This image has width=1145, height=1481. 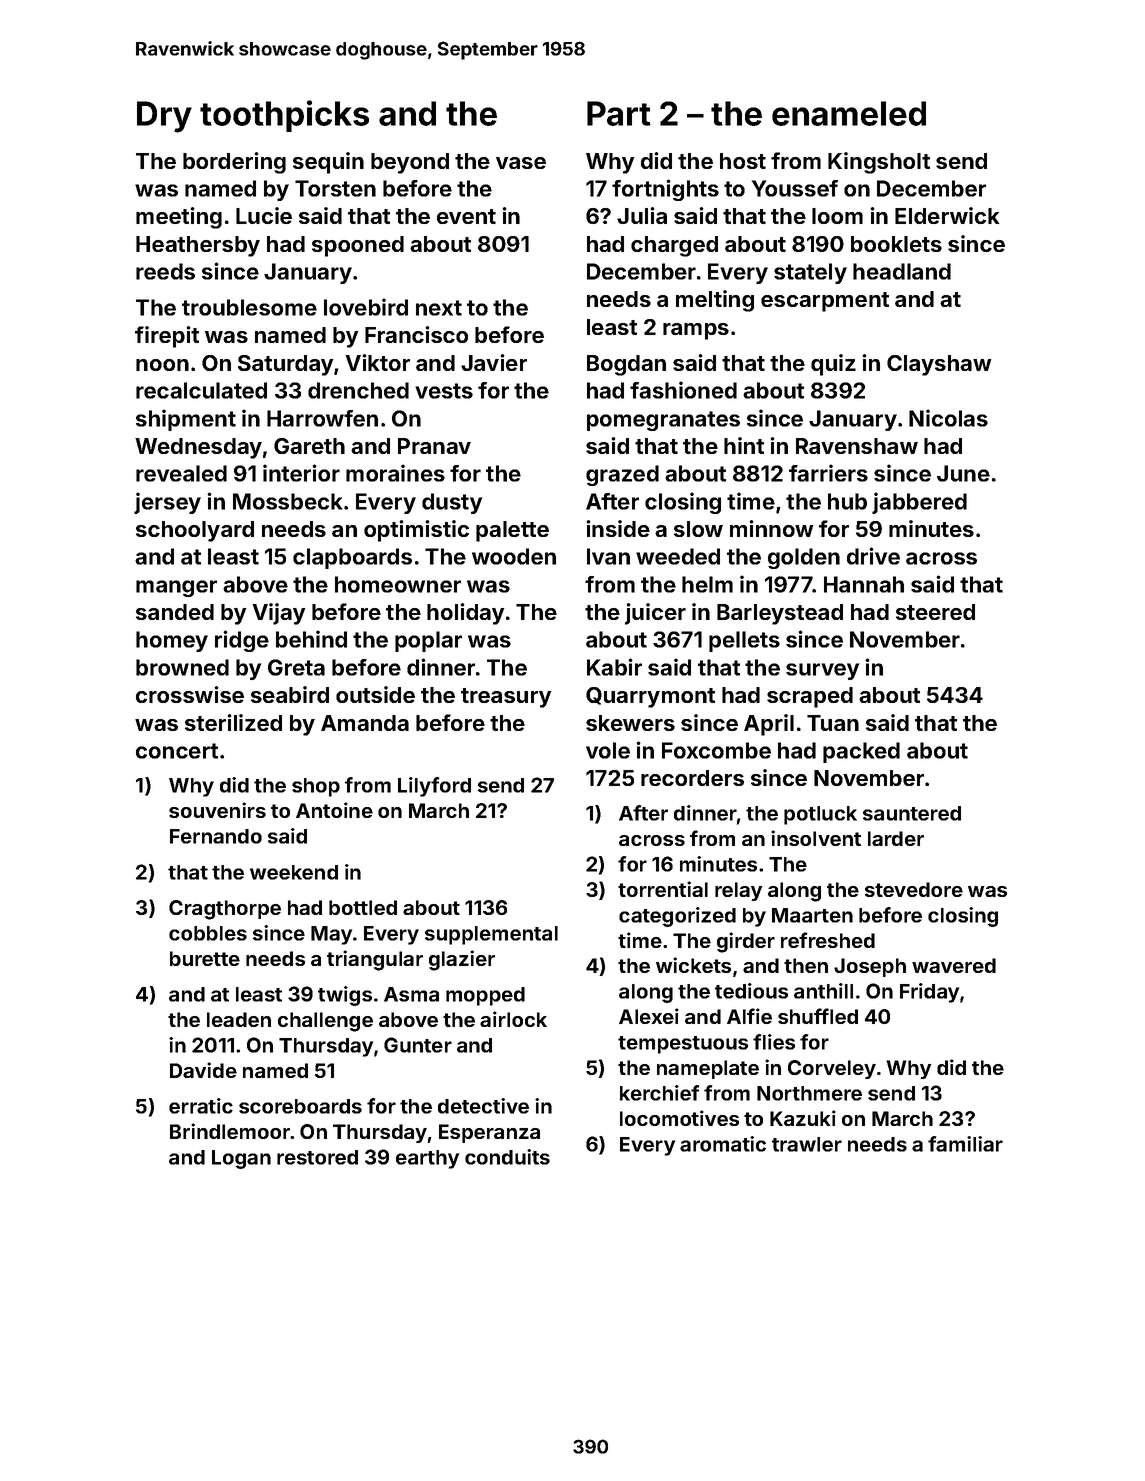 I want to click on escarpment, so click(x=825, y=302).
